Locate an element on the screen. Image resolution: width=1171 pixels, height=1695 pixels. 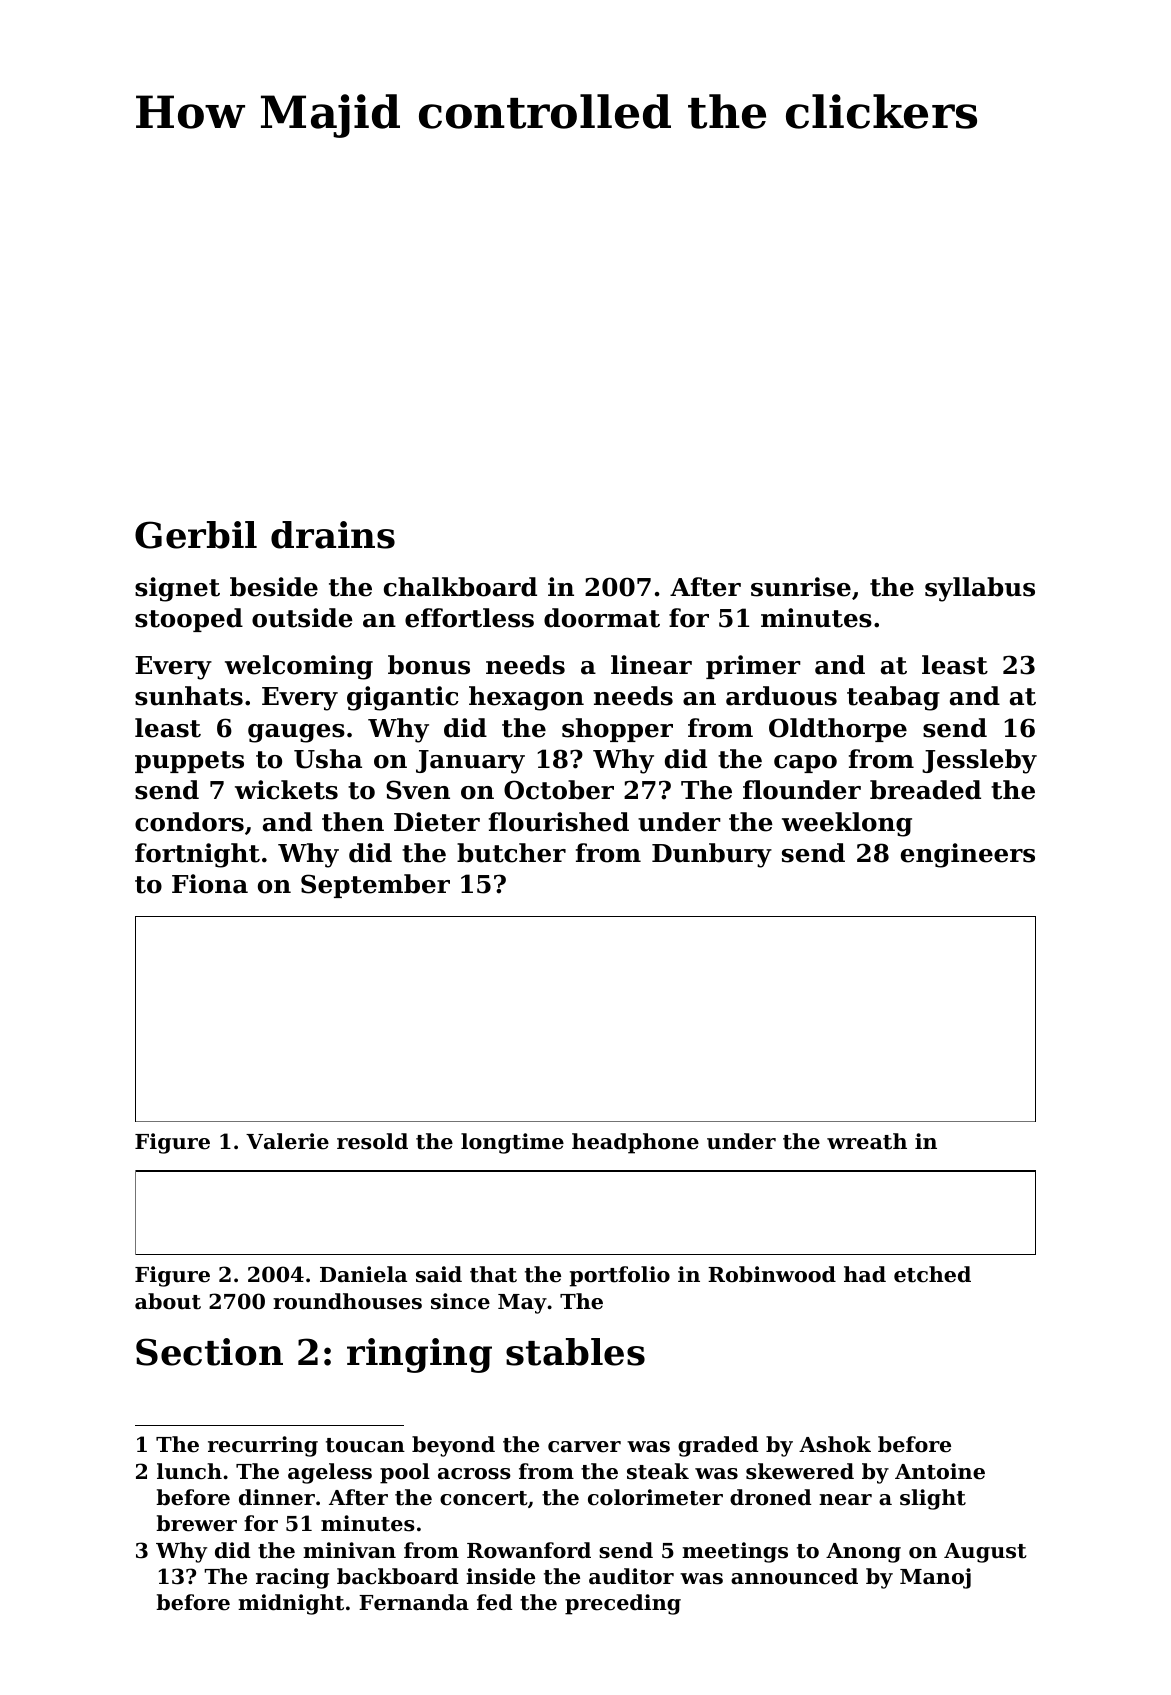
Robinwood is located at coordinates (772, 1274).
